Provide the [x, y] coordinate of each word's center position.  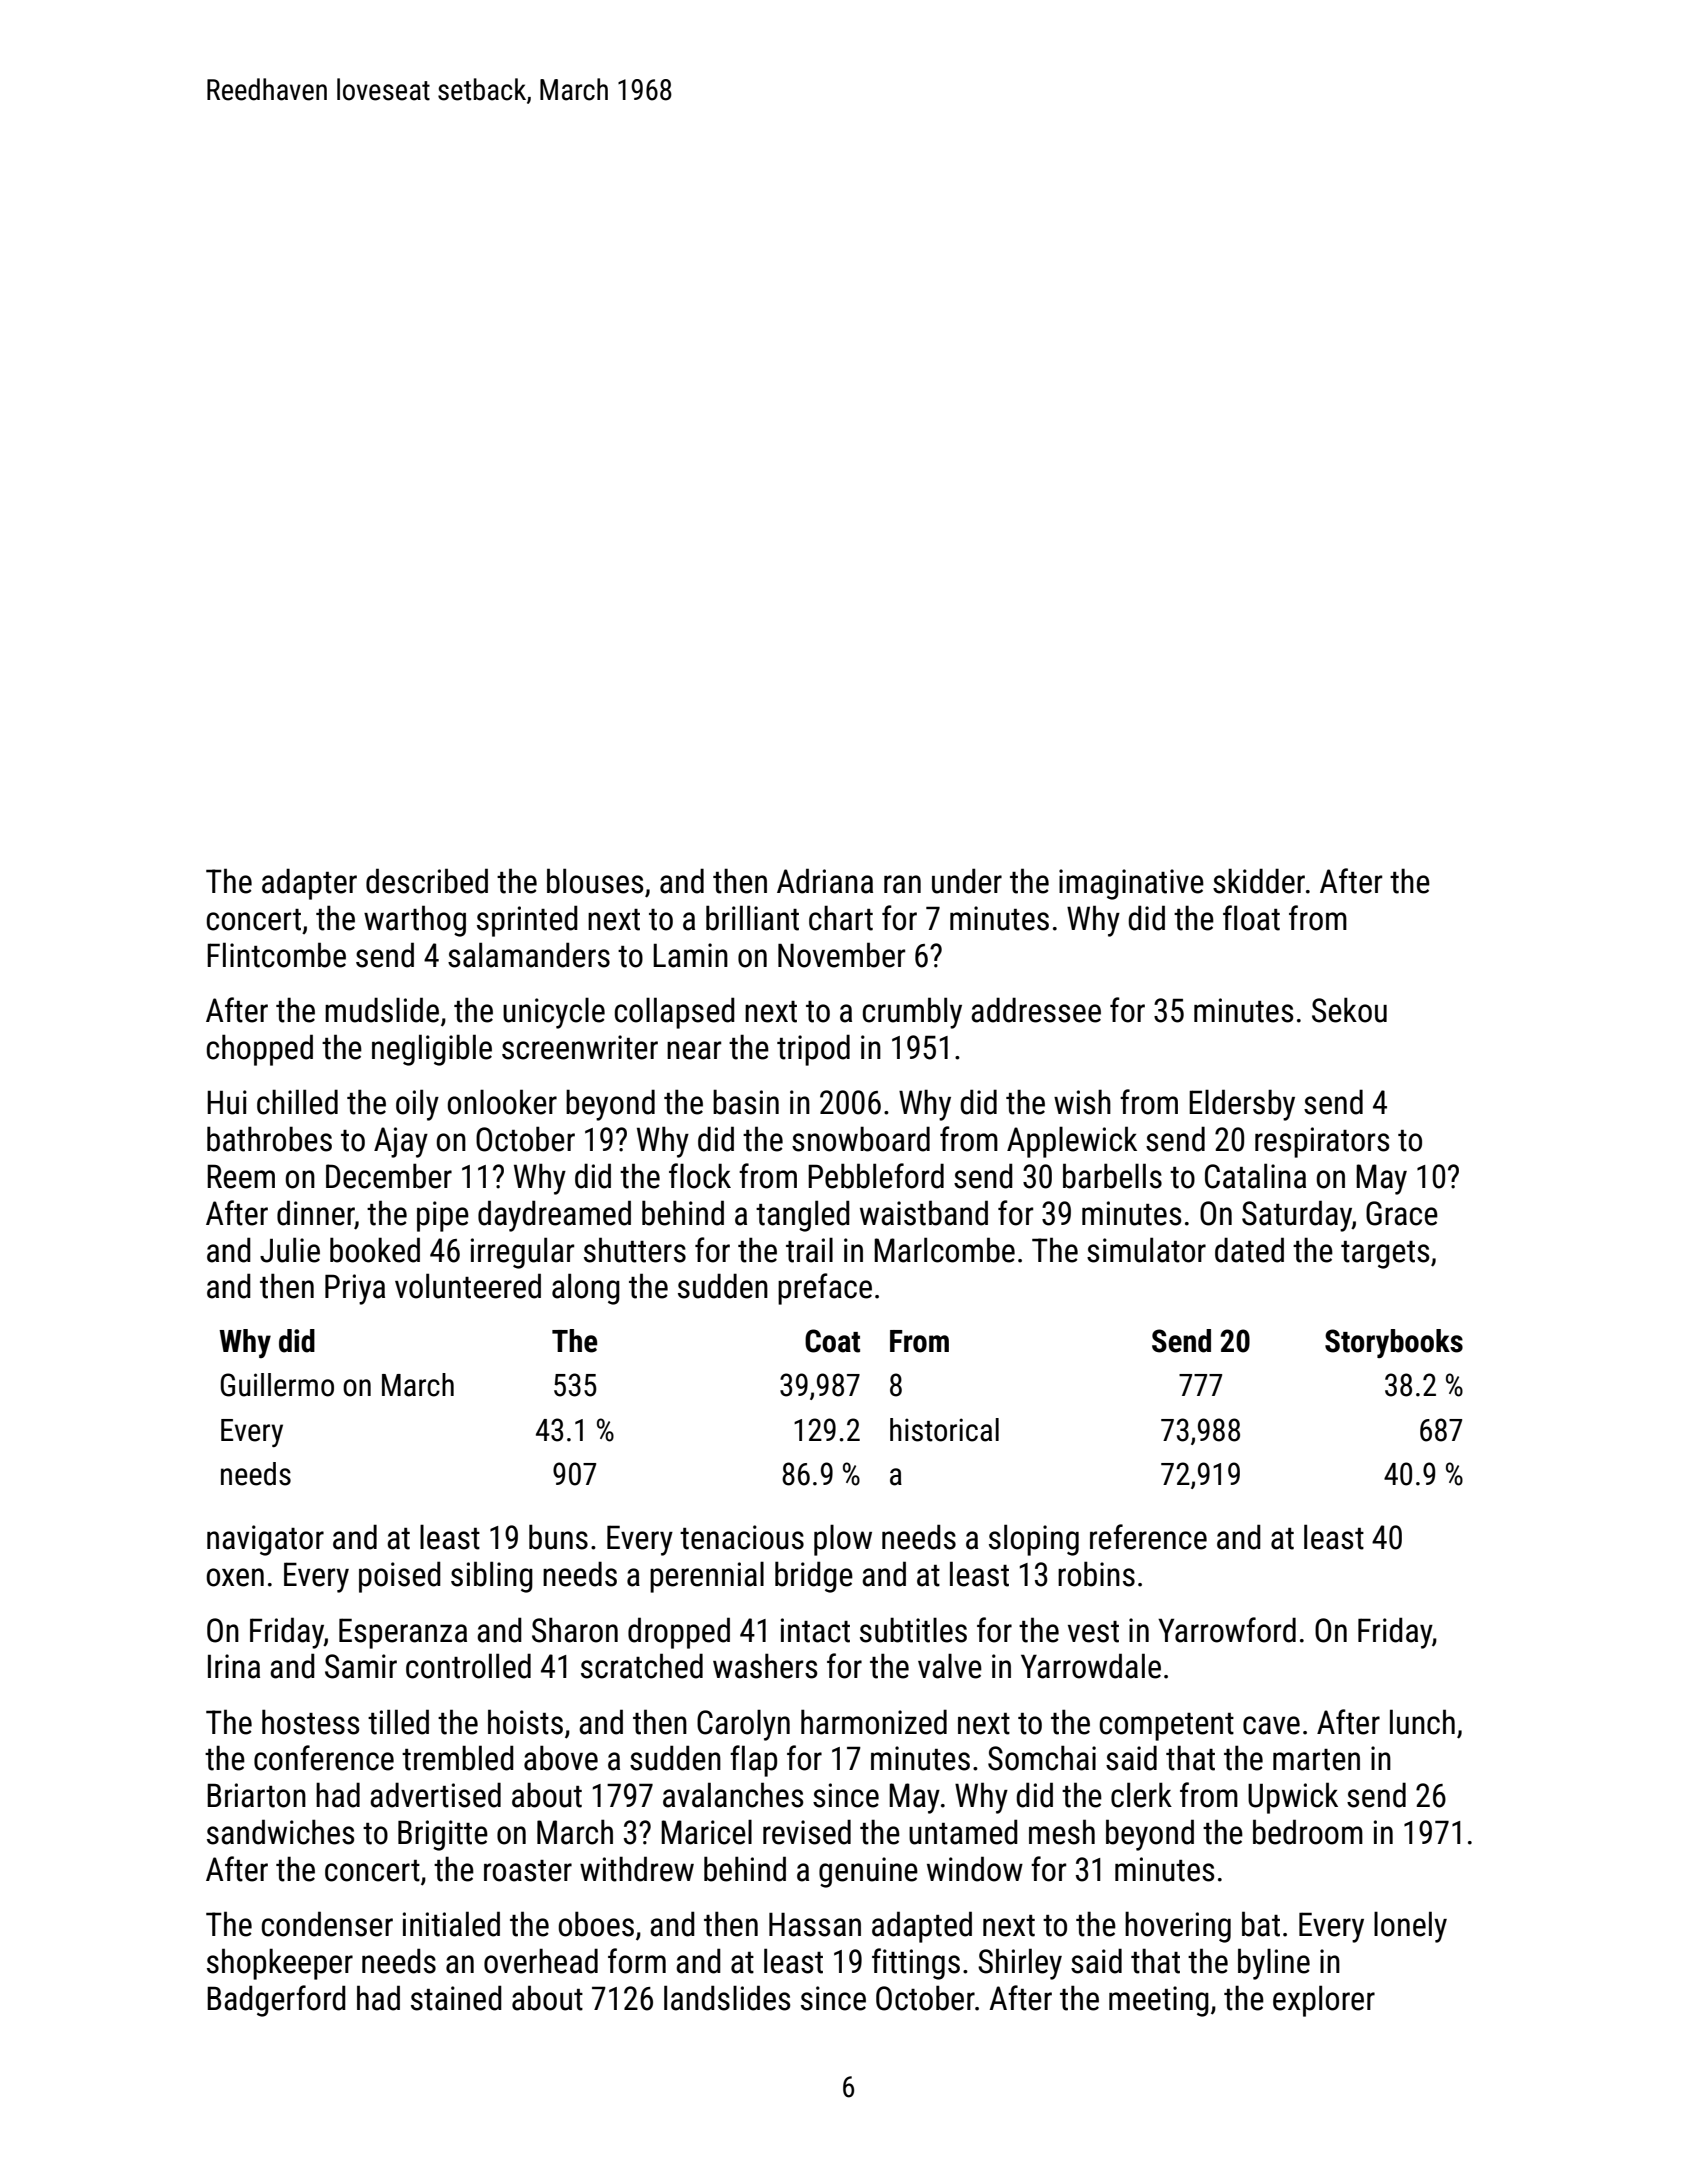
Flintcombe [276, 955]
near [694, 1050]
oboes [596, 1924]
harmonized [874, 1722]
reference [1148, 1537]
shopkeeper [280, 1964]
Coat [832, 1341]
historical [944, 1430]
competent [1167, 1727]
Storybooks [1394, 1343]
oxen [235, 1577]
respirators [1322, 1142]
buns [558, 1537]
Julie [290, 1250]
